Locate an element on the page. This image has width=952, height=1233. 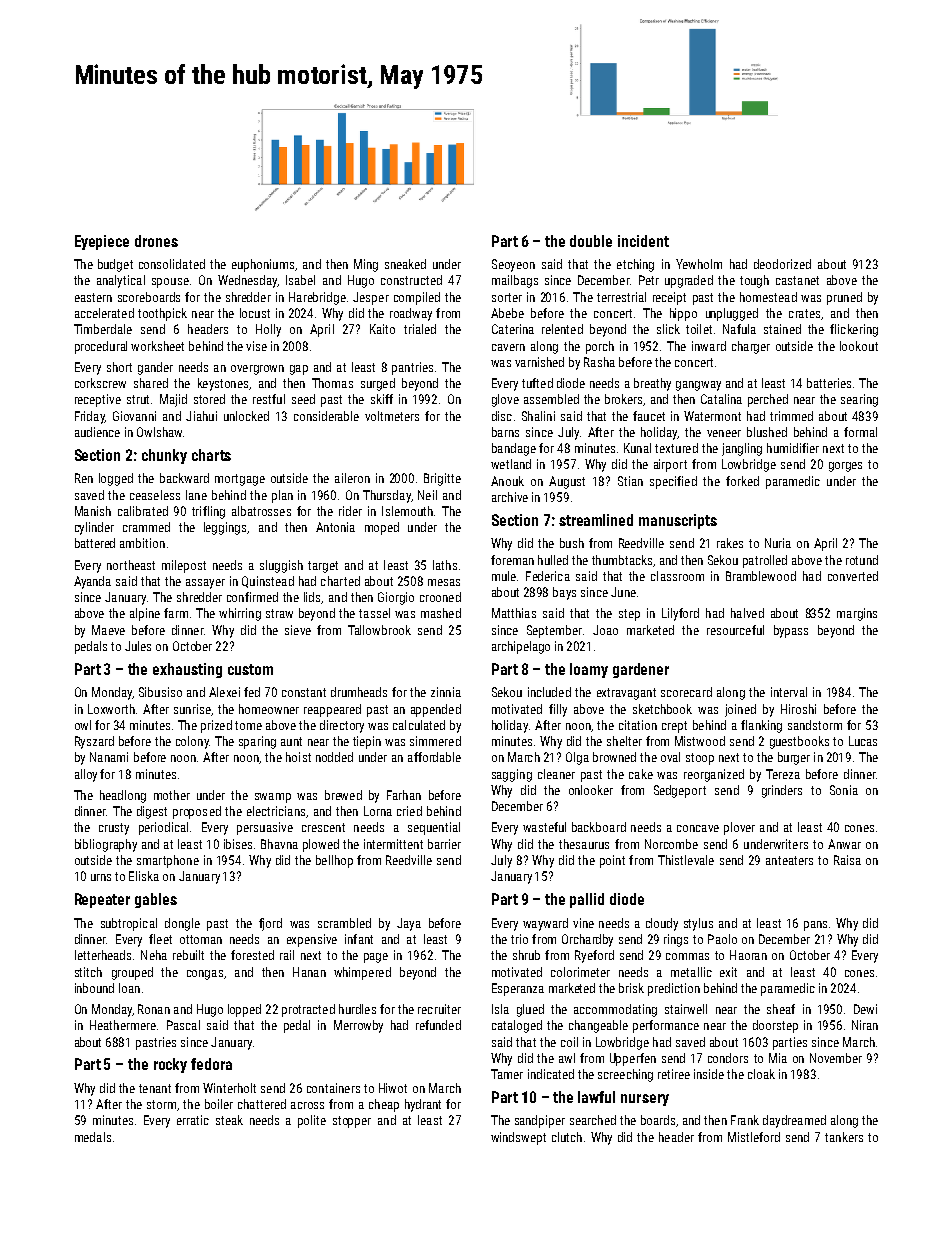
gardener is located at coordinates (641, 670).
